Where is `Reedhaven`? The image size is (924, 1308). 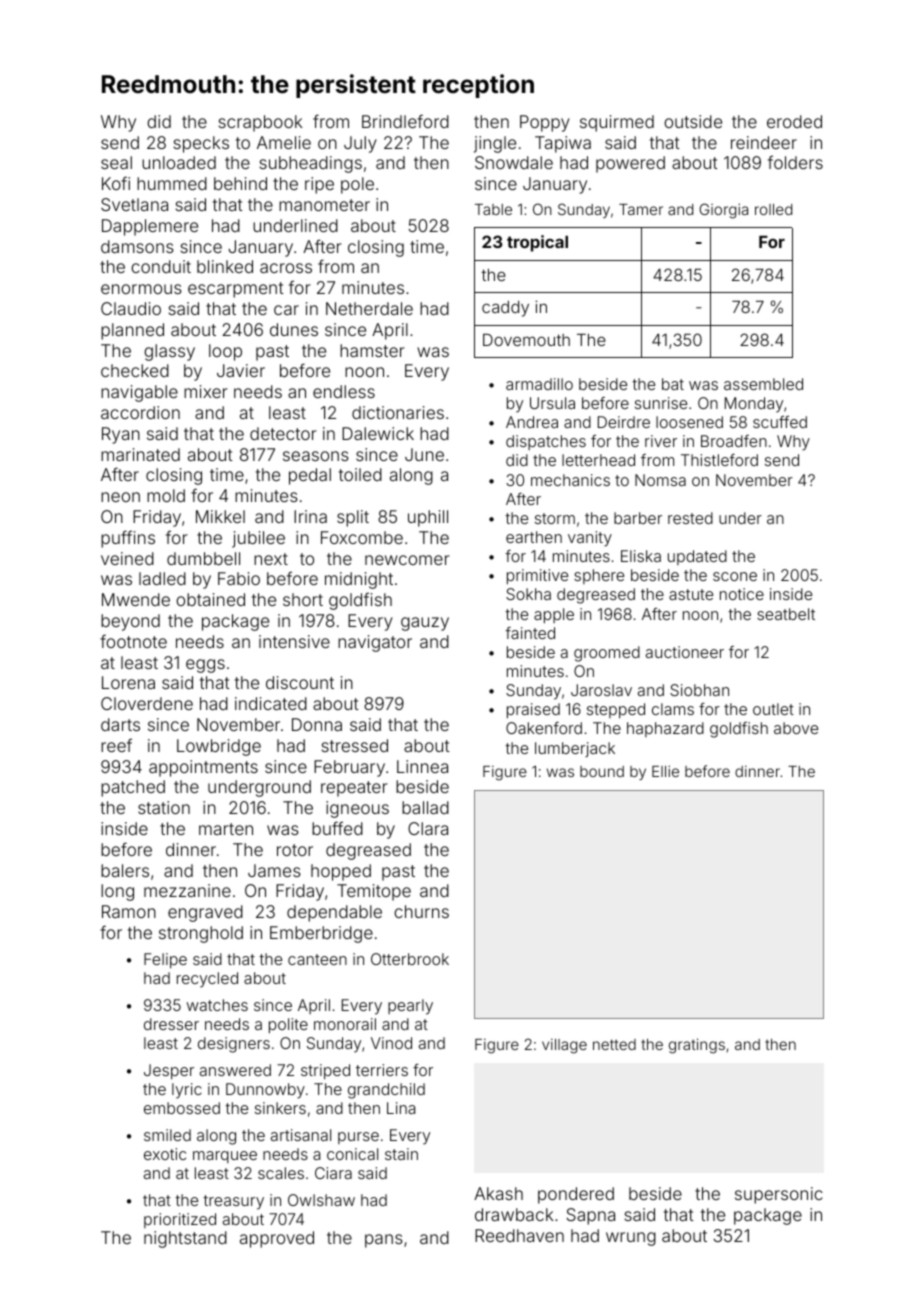
Reedhaven is located at coordinates (519, 1235).
